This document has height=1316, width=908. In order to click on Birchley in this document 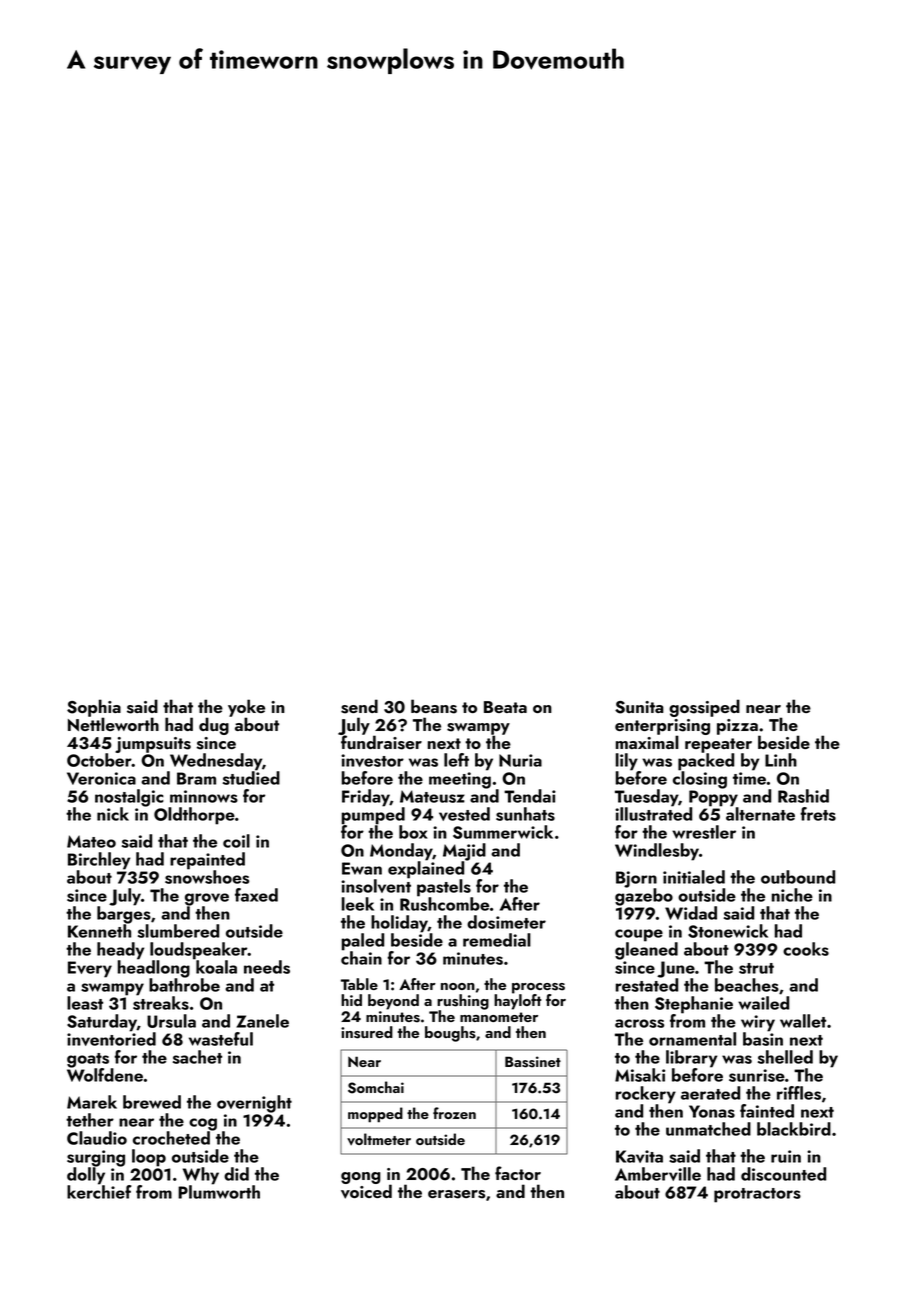, I will do `click(99, 861)`.
